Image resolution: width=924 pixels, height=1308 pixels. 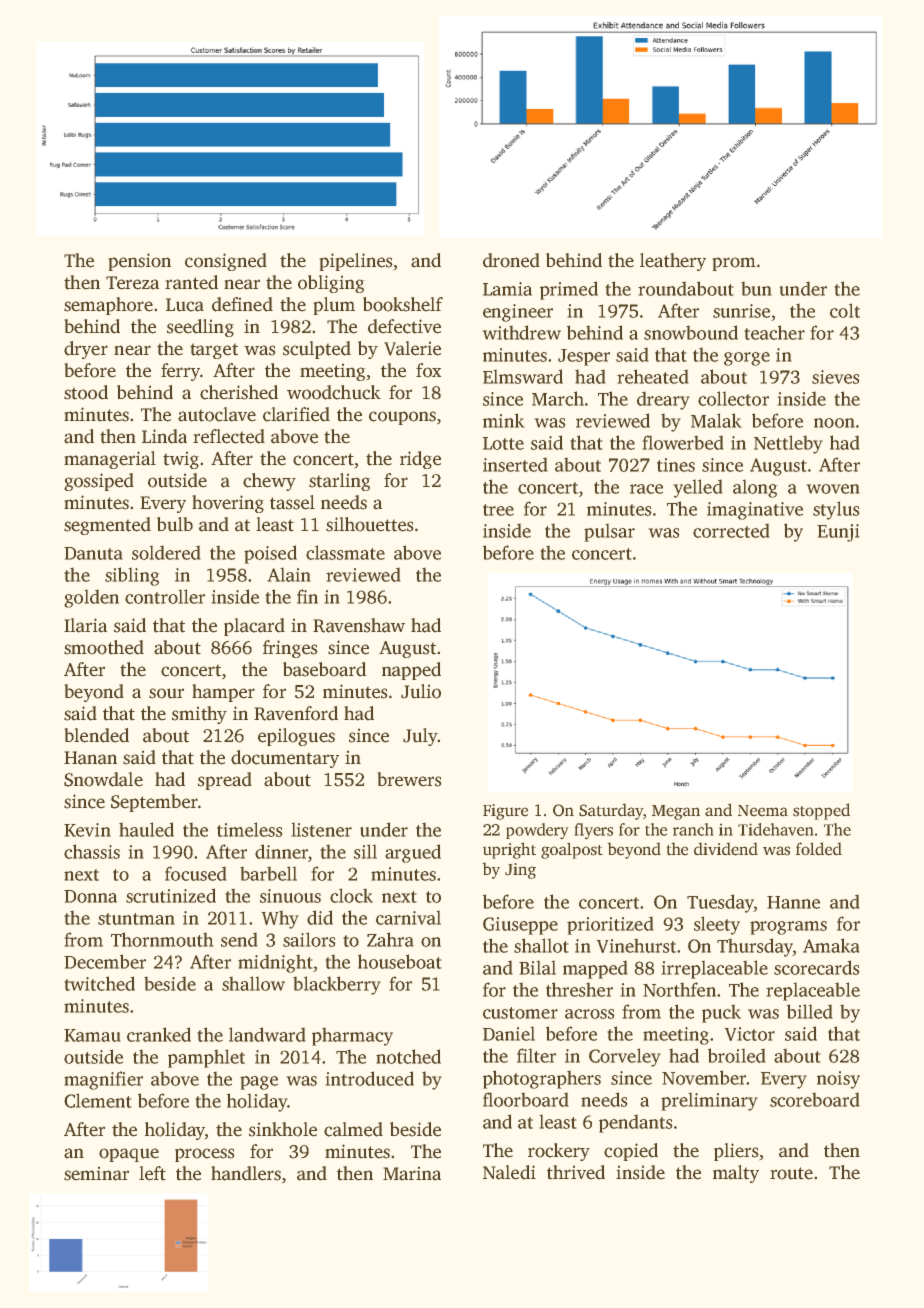 I want to click on bun, so click(x=756, y=289).
